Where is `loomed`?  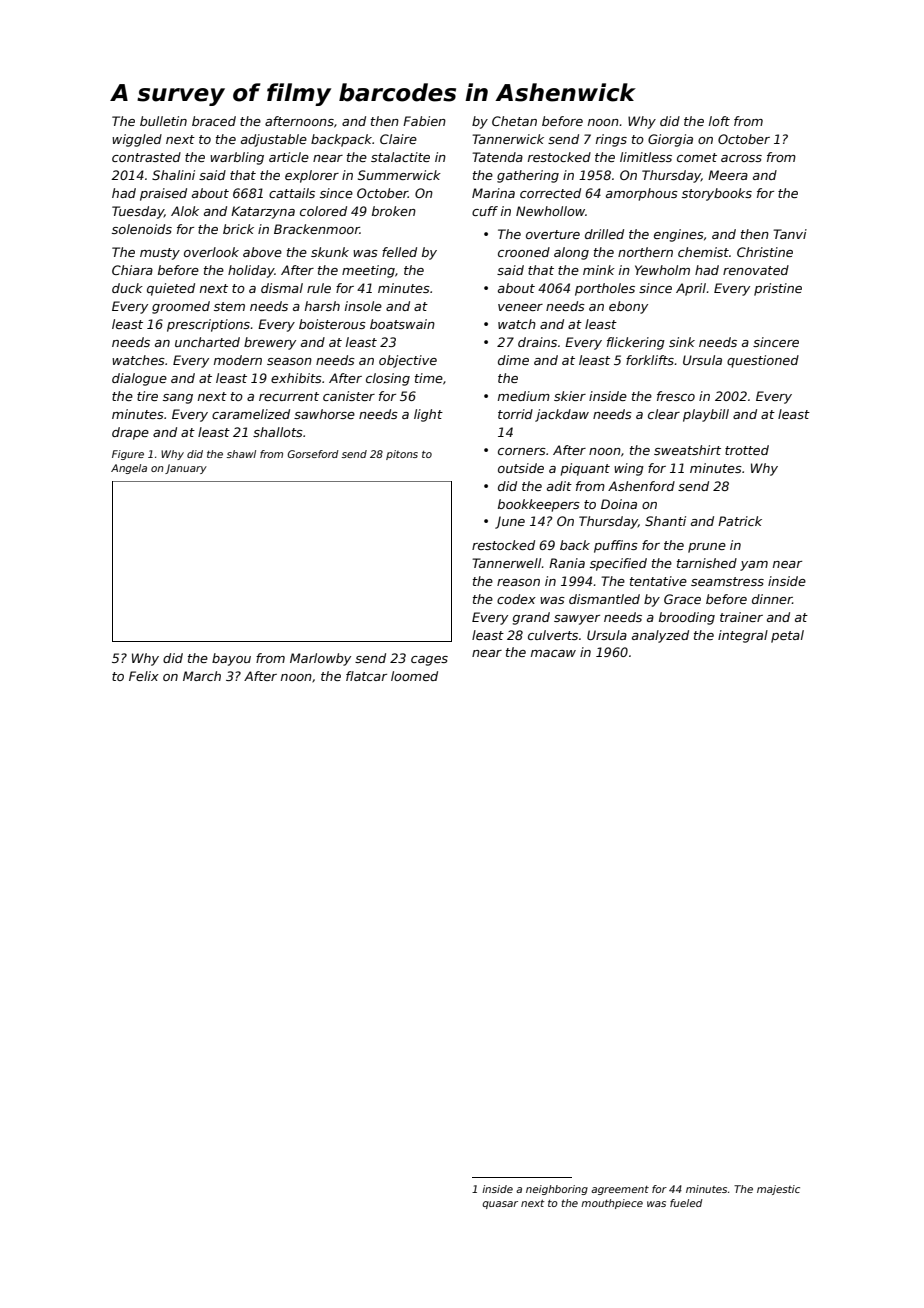 loomed is located at coordinates (414, 676).
